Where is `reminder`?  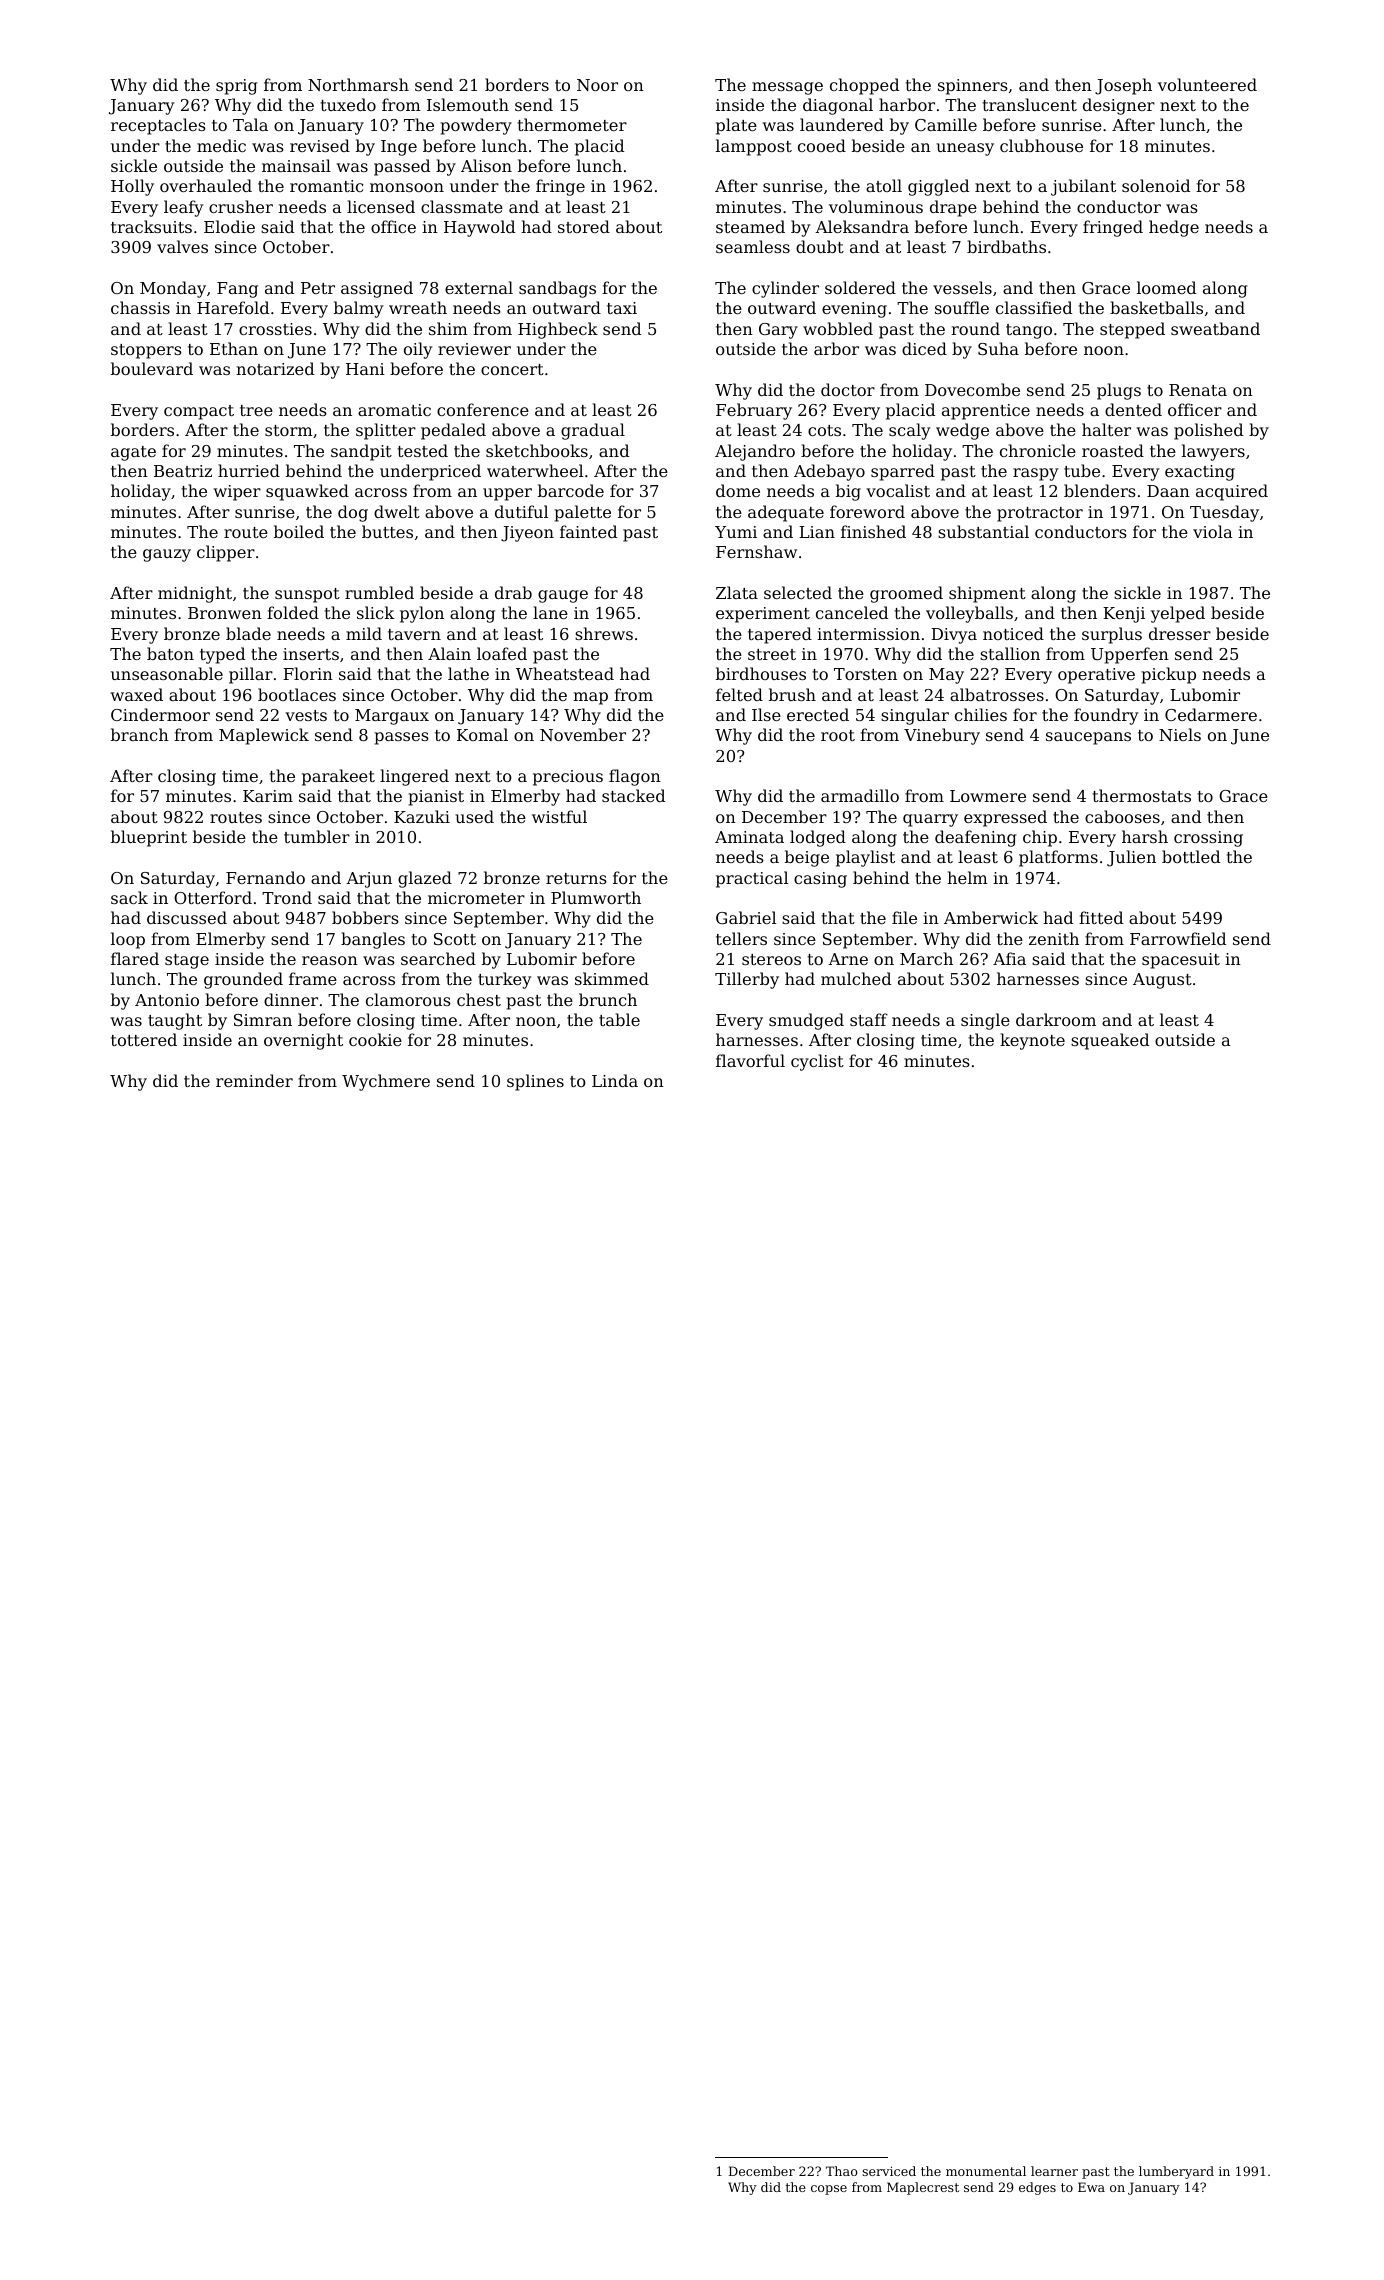
reminder is located at coordinates (254, 1080).
